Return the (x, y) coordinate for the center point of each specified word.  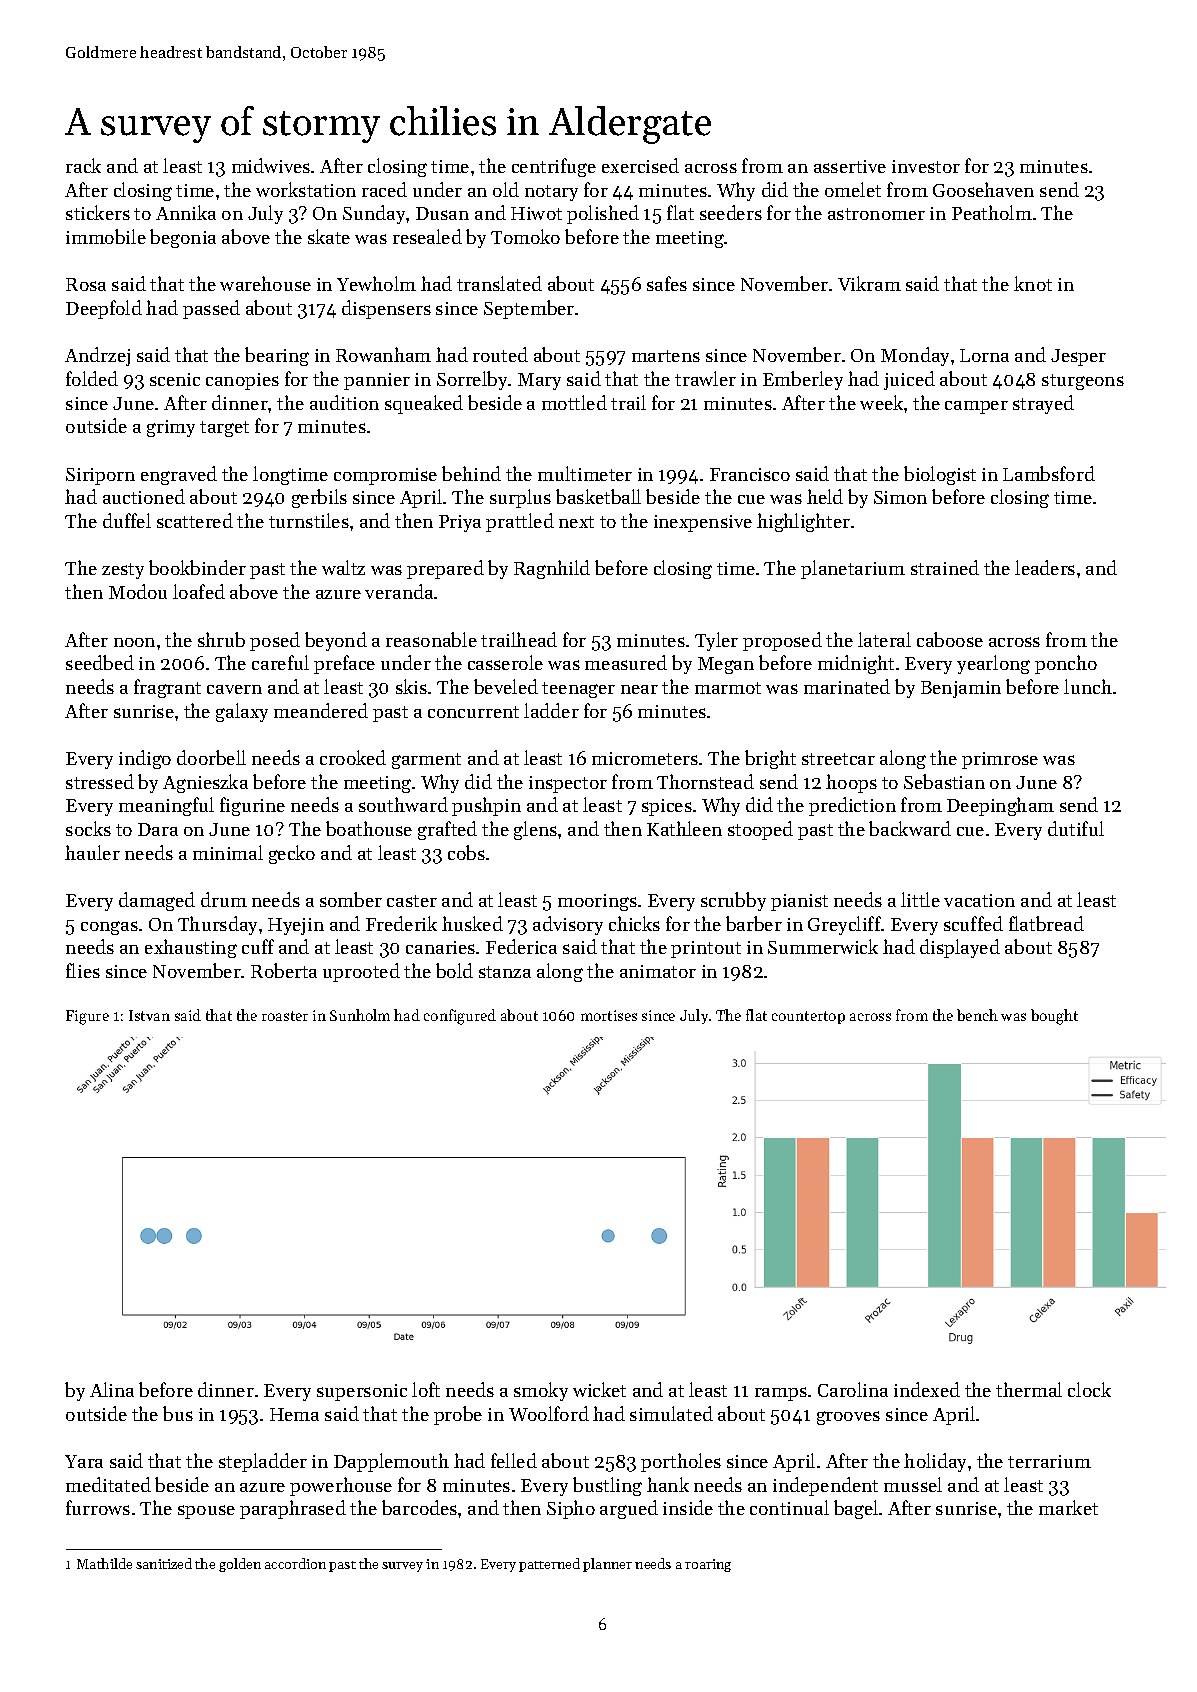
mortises (609, 1015)
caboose (950, 639)
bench (977, 1015)
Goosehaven (983, 189)
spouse (206, 1512)
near (639, 689)
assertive (850, 166)
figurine (252, 806)
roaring (708, 1565)
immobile (106, 236)
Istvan (149, 1015)
